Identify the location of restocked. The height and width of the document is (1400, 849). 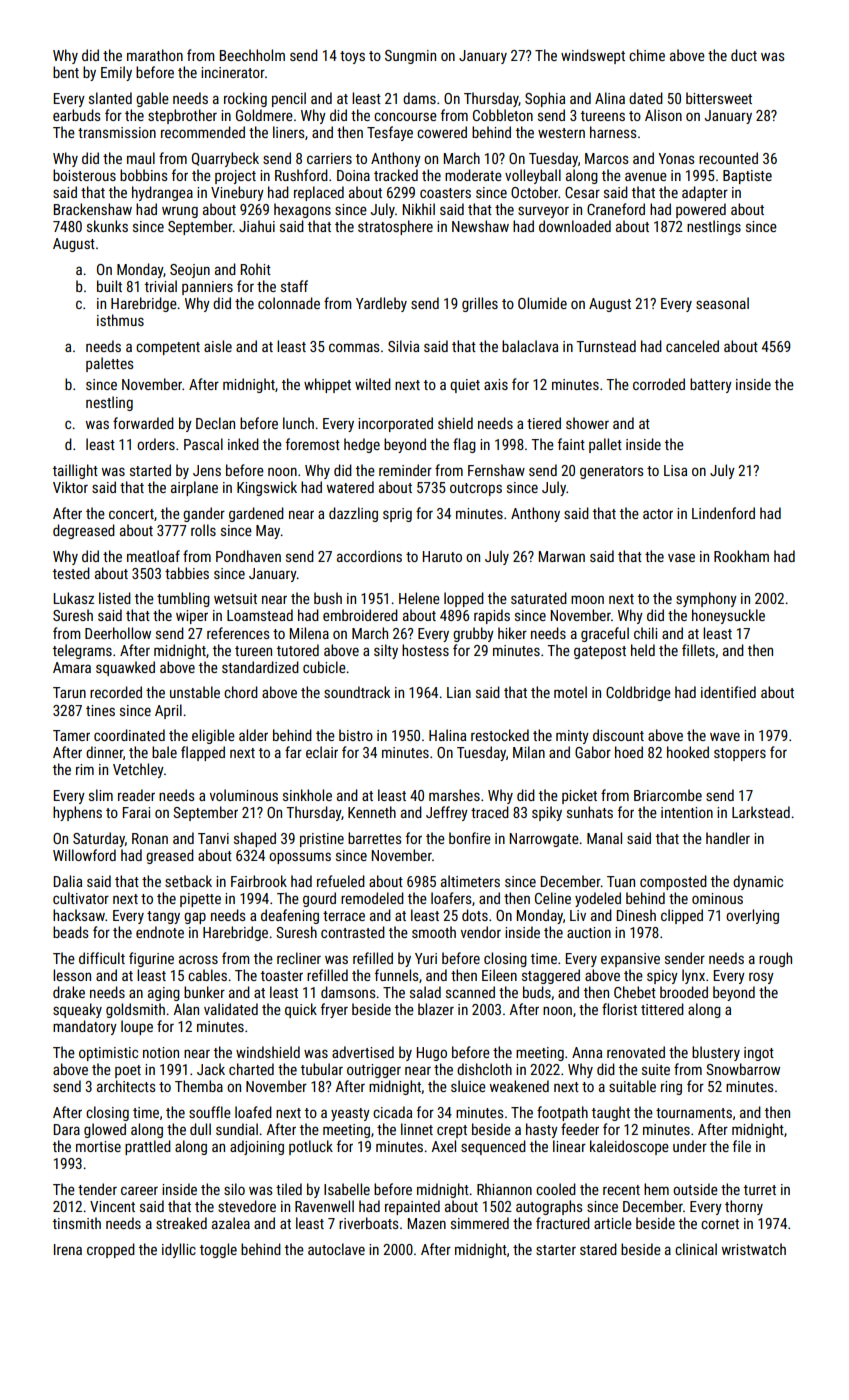
(500, 735).
